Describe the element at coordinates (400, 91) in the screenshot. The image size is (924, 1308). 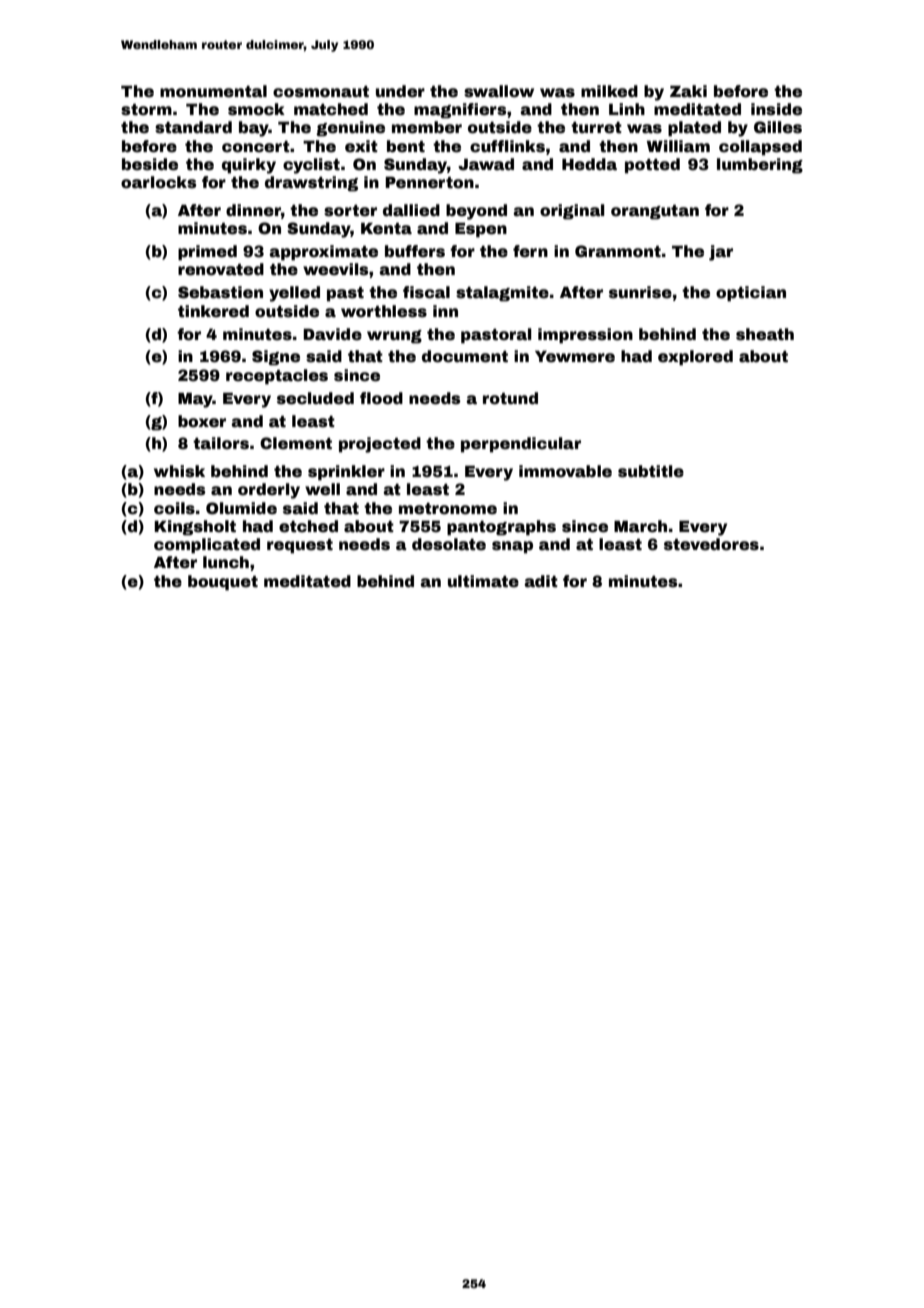
I see `under` at that location.
